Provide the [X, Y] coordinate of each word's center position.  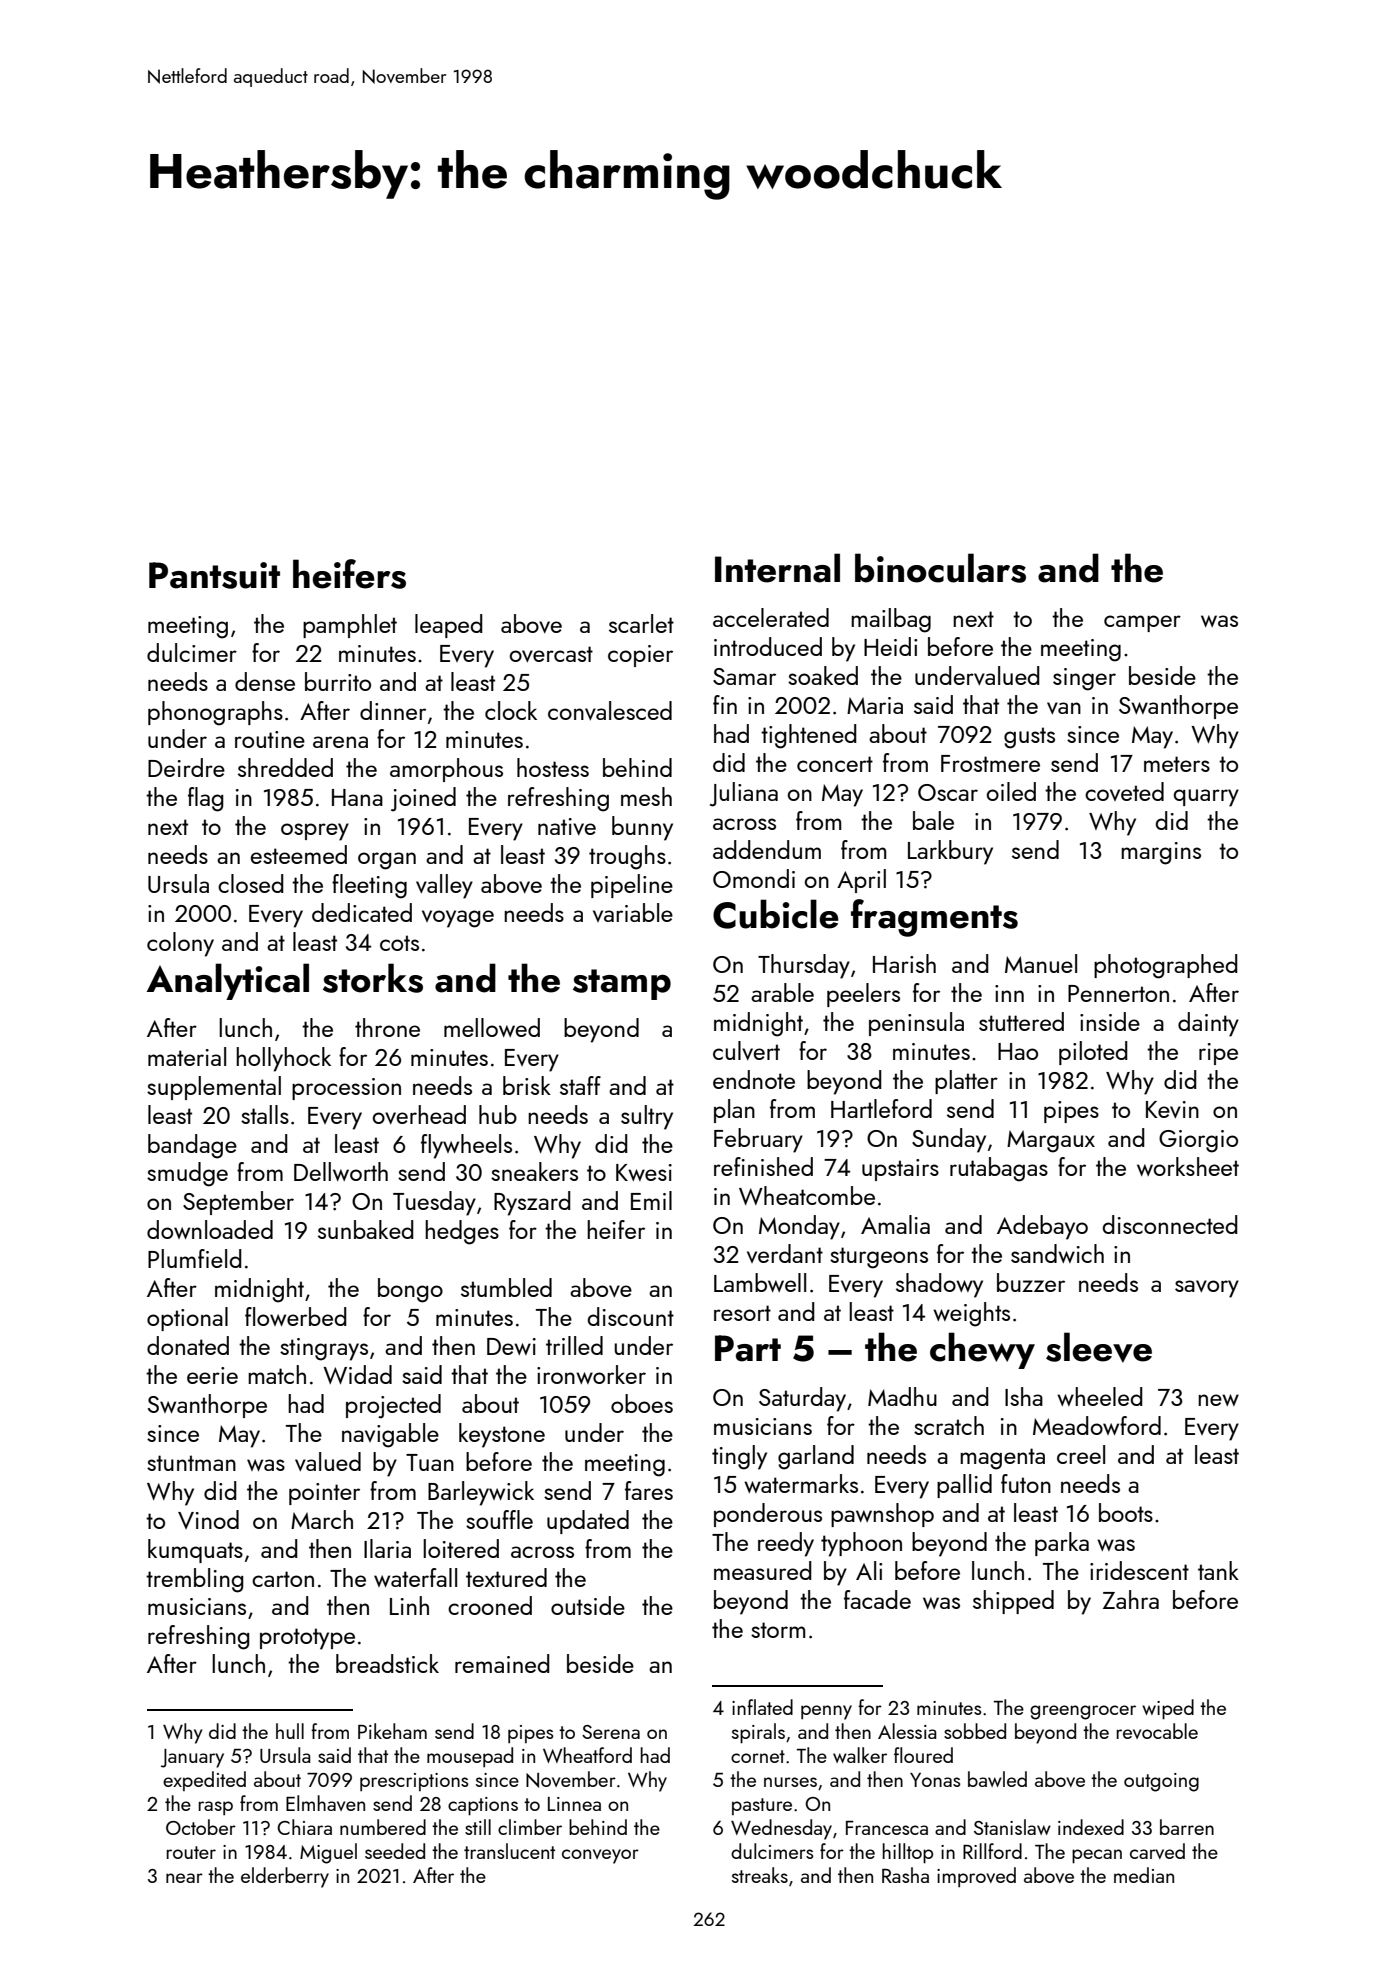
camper [1142, 623]
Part [748, 1348]
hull [290, 1731]
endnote [754, 1079]
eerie [212, 1375]
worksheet [1188, 1166]
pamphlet [350, 626]
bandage [192, 1146]
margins [1161, 853]
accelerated [771, 617]
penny [826, 1712]
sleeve [1099, 1347]
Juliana [744, 794]
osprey [315, 832]
